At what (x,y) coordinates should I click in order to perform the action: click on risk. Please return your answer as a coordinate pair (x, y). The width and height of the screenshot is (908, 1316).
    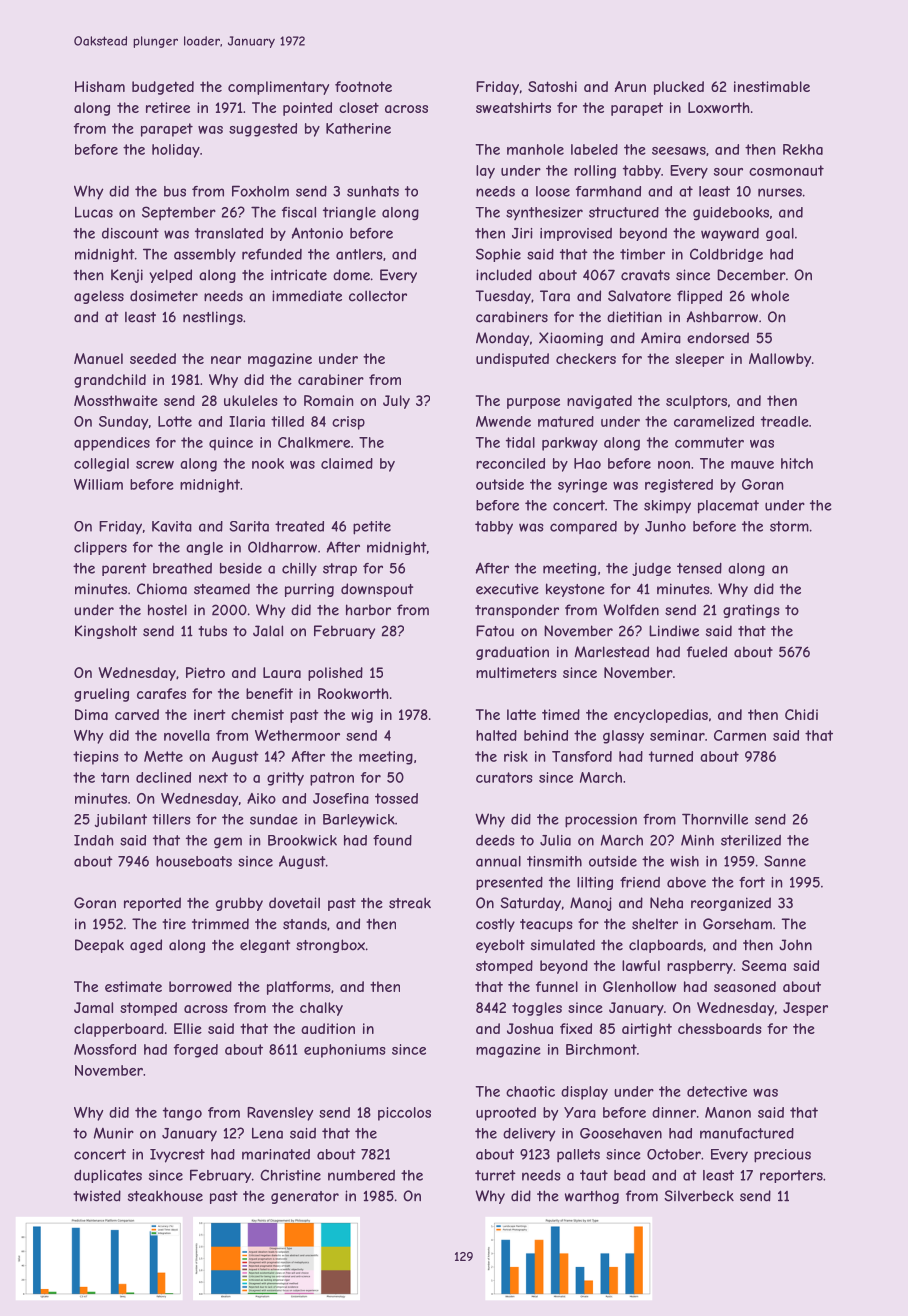
    Looking at the image, I should click on (516, 756).
